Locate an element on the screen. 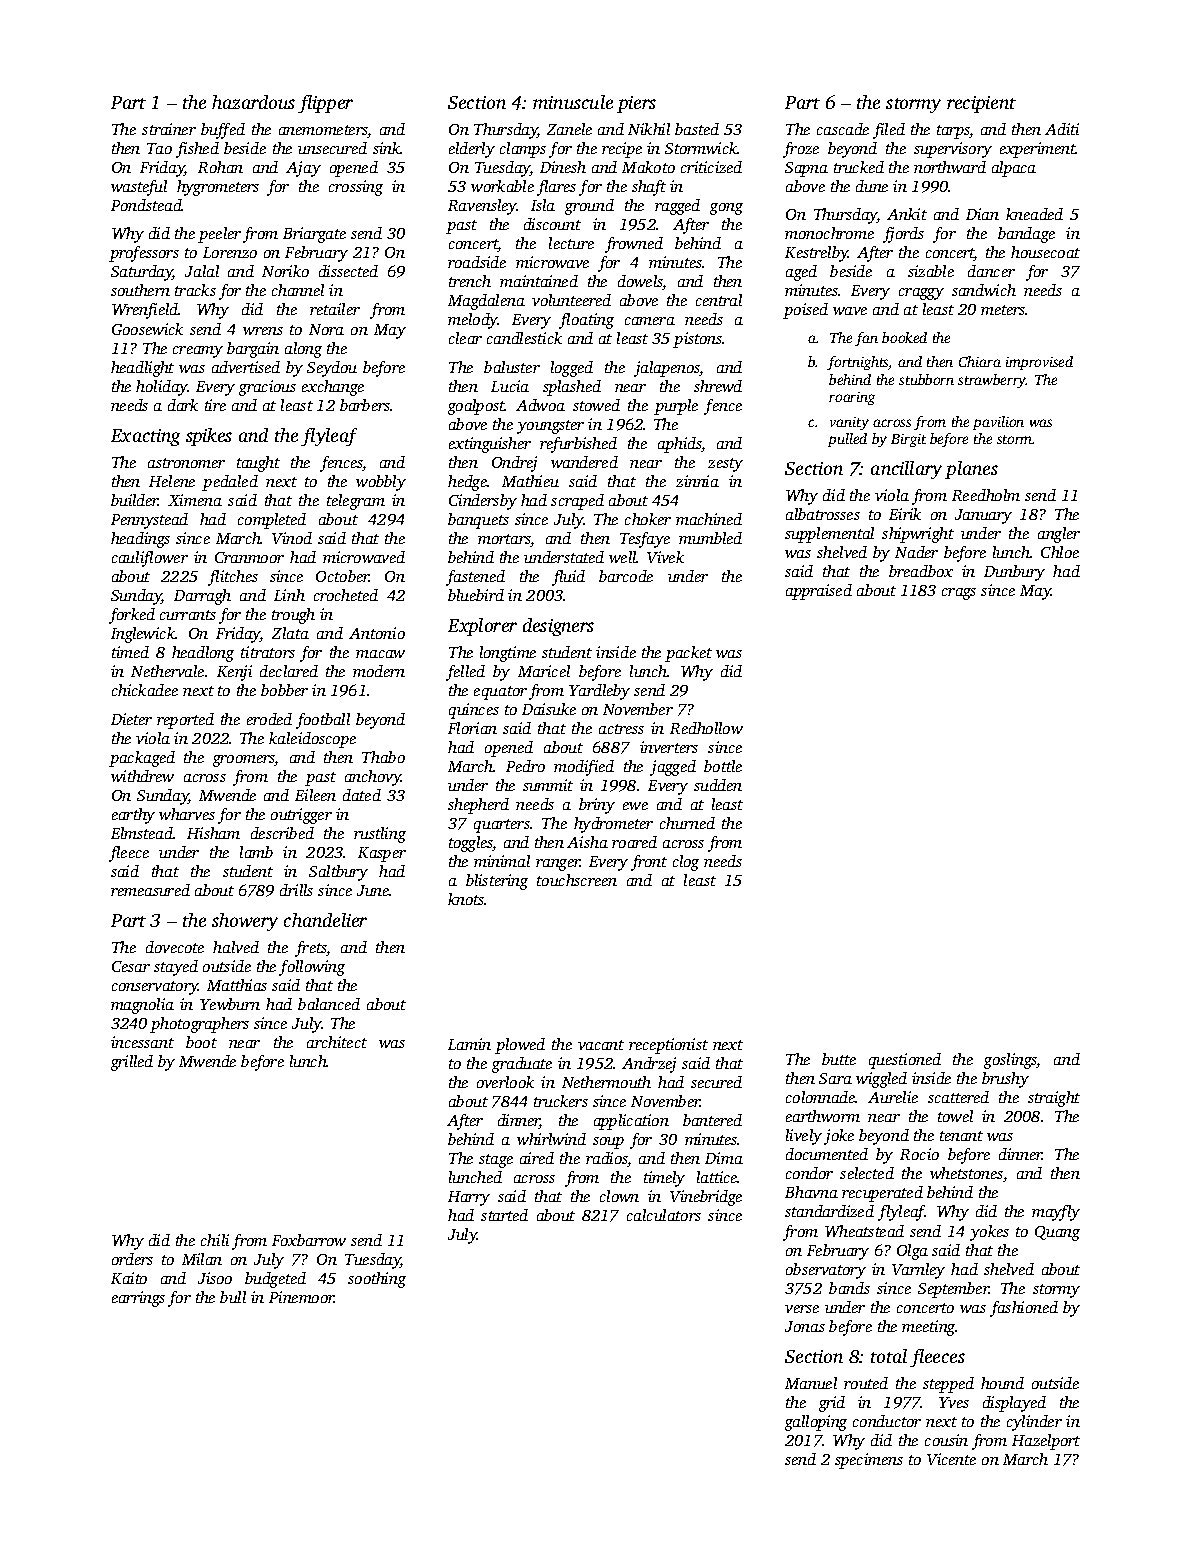 The height and width of the screenshot is (1541, 1191). crossing is located at coordinates (356, 188).
